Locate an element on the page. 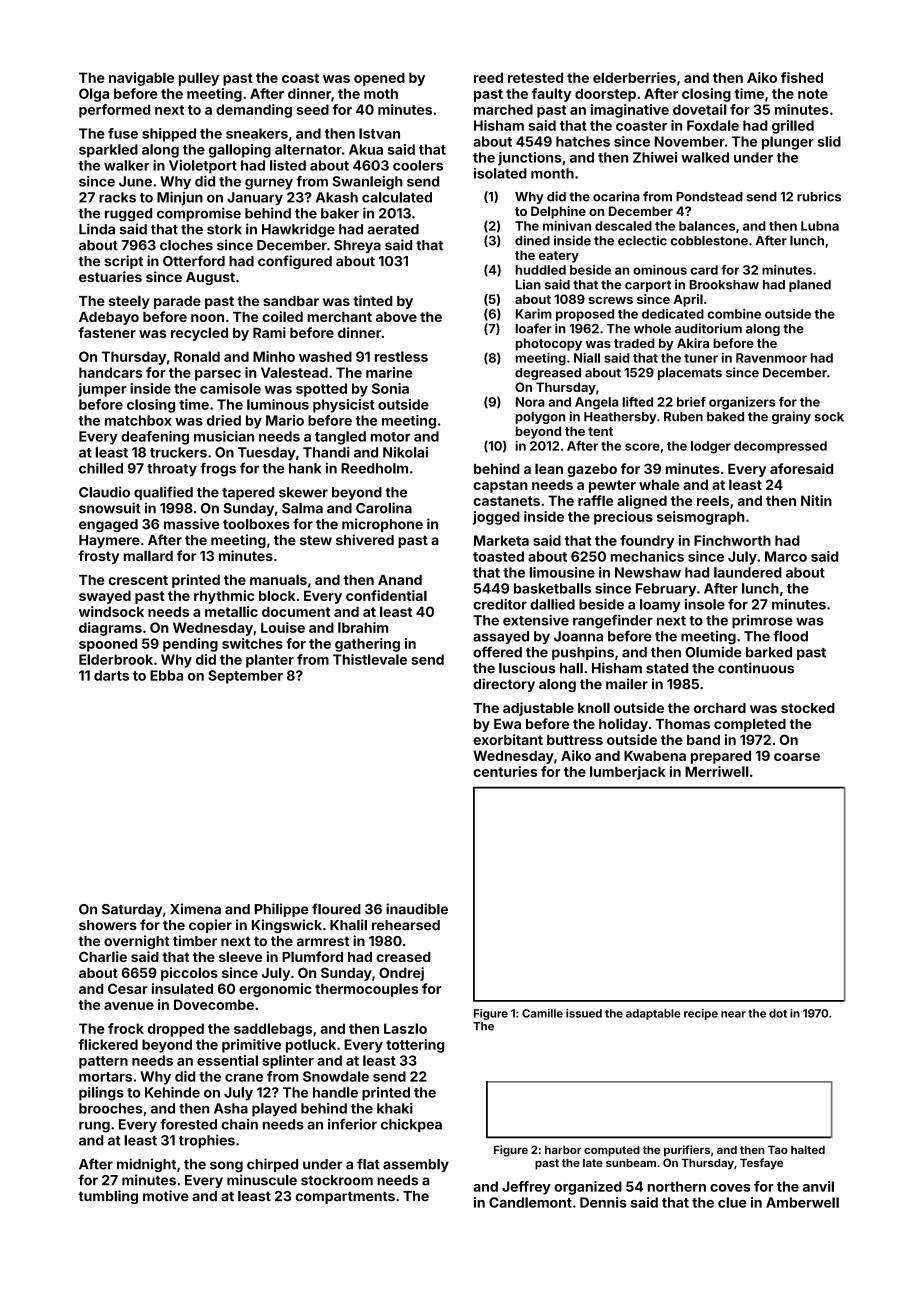 Image resolution: width=924 pixels, height=1308 pixels. fuse is located at coordinates (123, 133).
